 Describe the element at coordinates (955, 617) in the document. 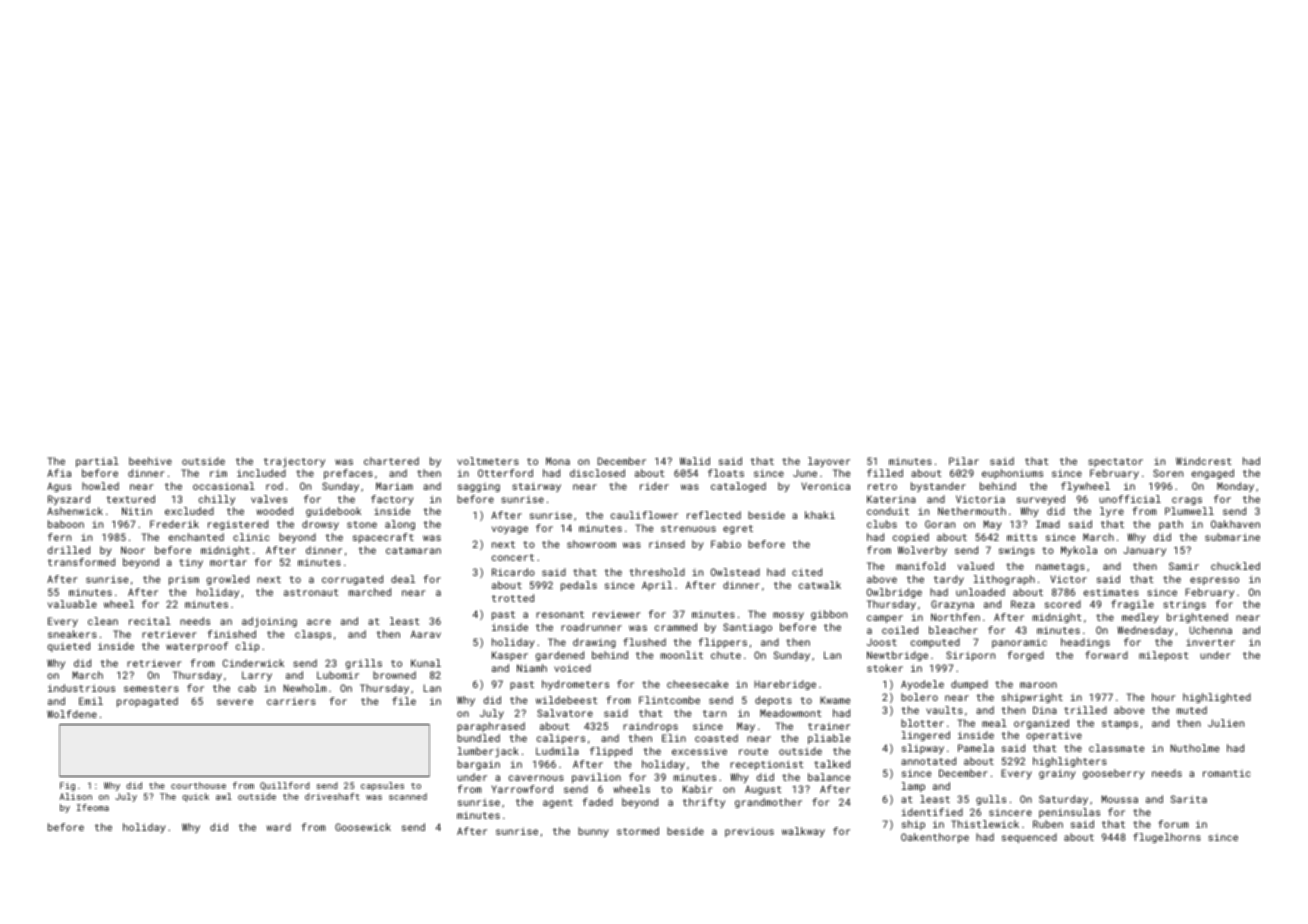

I see `Northfen` at that location.
